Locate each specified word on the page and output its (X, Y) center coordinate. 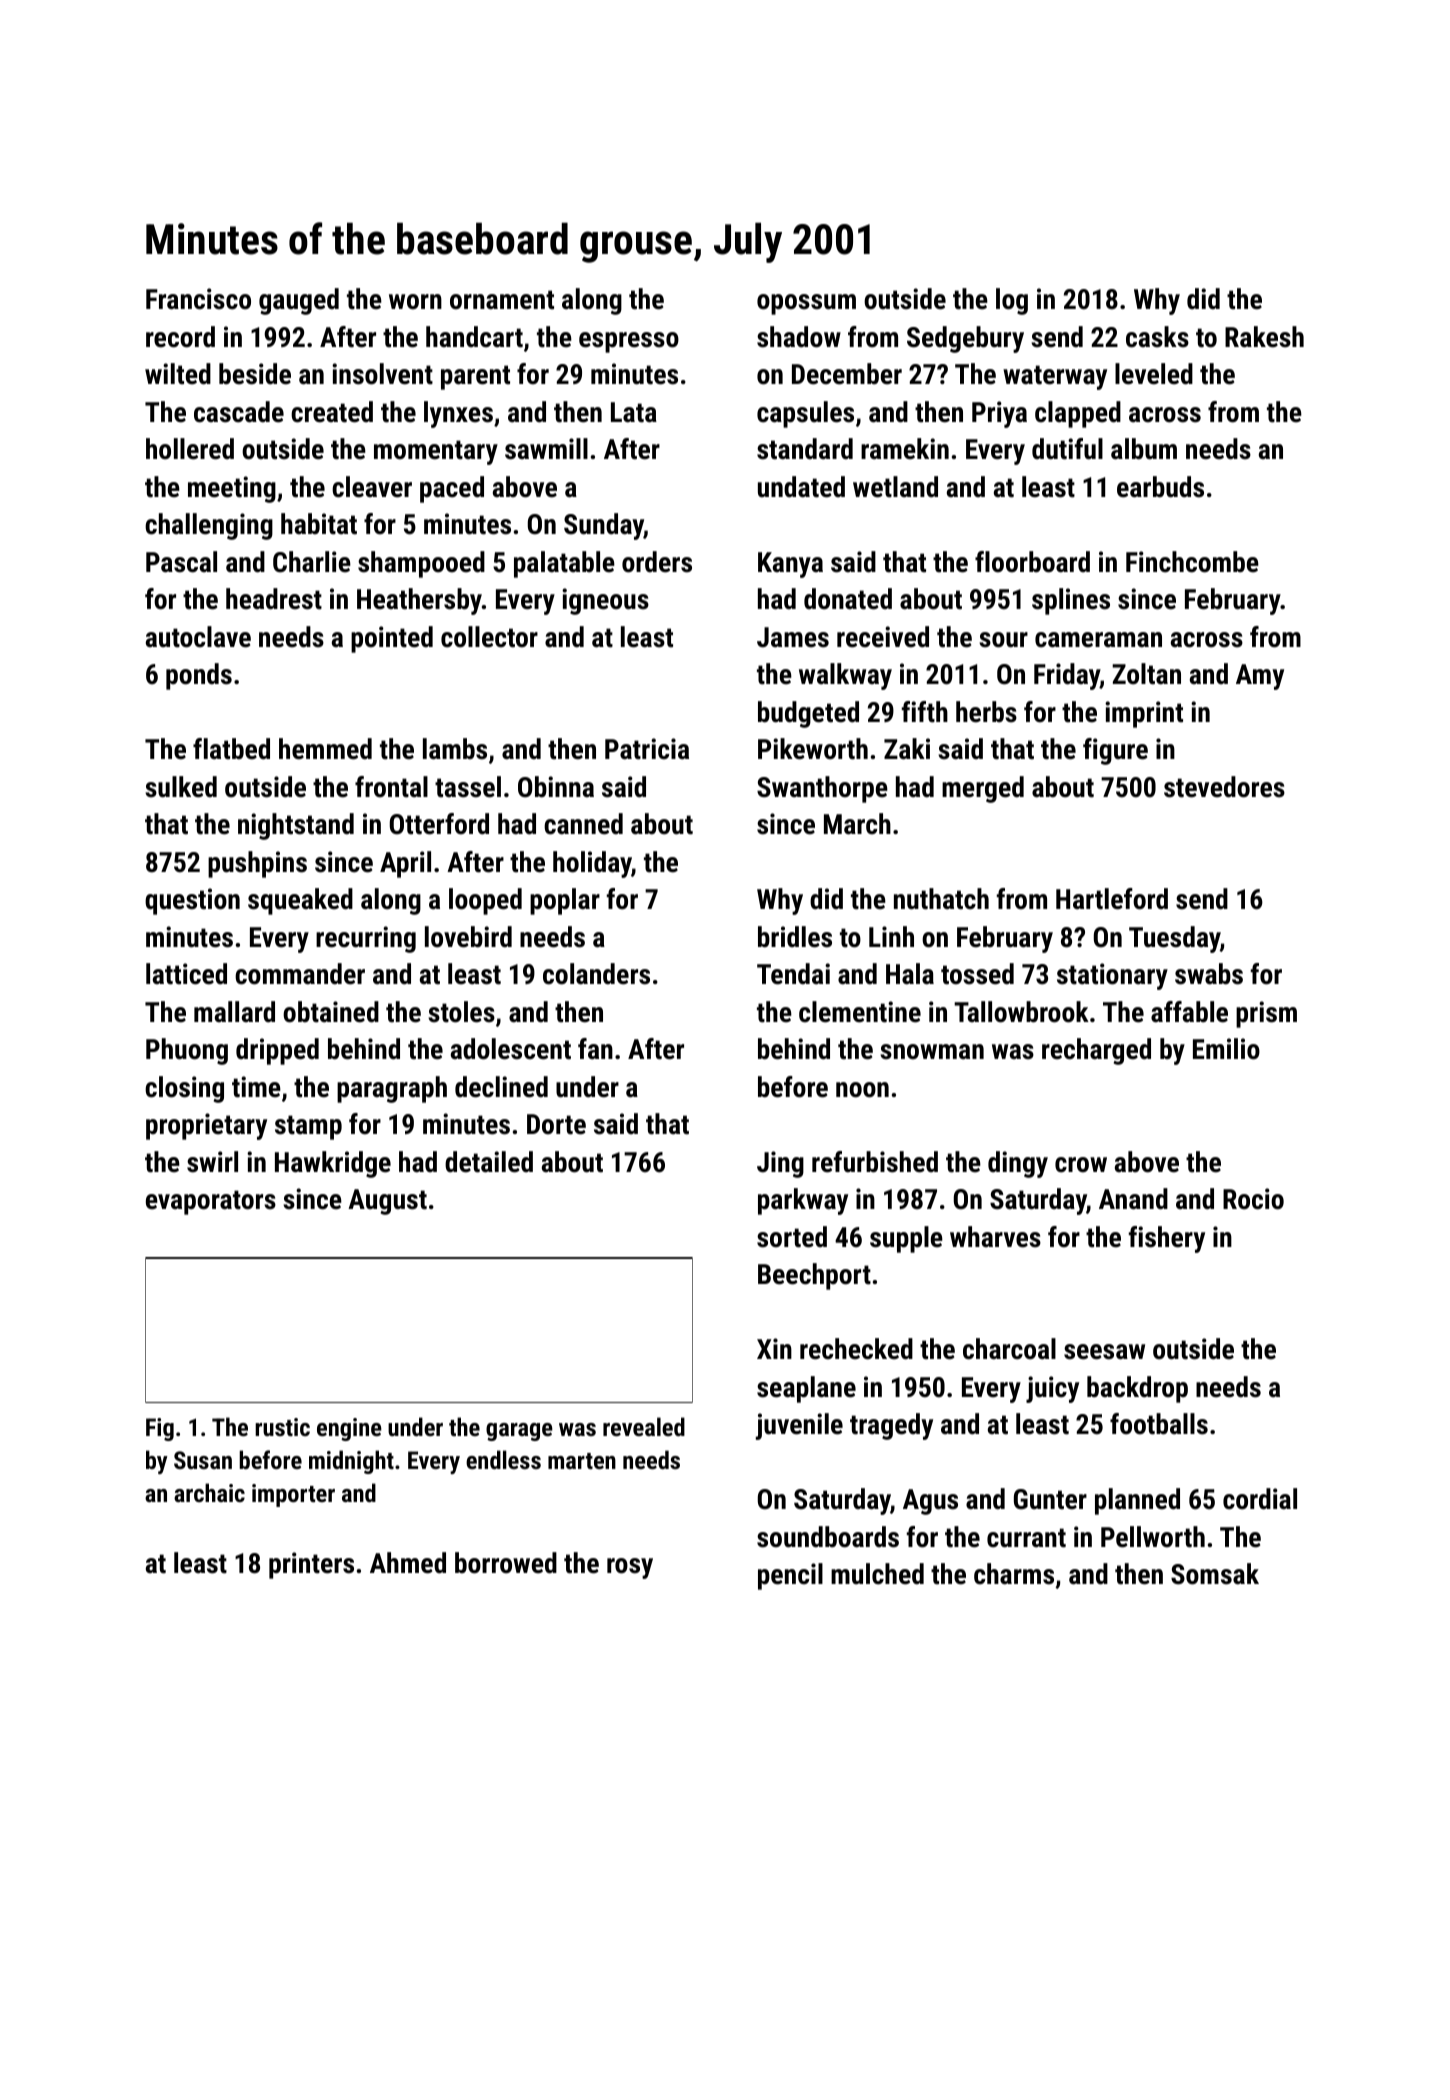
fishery (1167, 1239)
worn (415, 302)
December (847, 374)
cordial (1260, 1499)
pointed (392, 639)
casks (1157, 337)
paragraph (392, 1089)
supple (906, 1239)
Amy (1260, 677)
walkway (845, 676)
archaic (209, 1492)
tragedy (891, 1426)
